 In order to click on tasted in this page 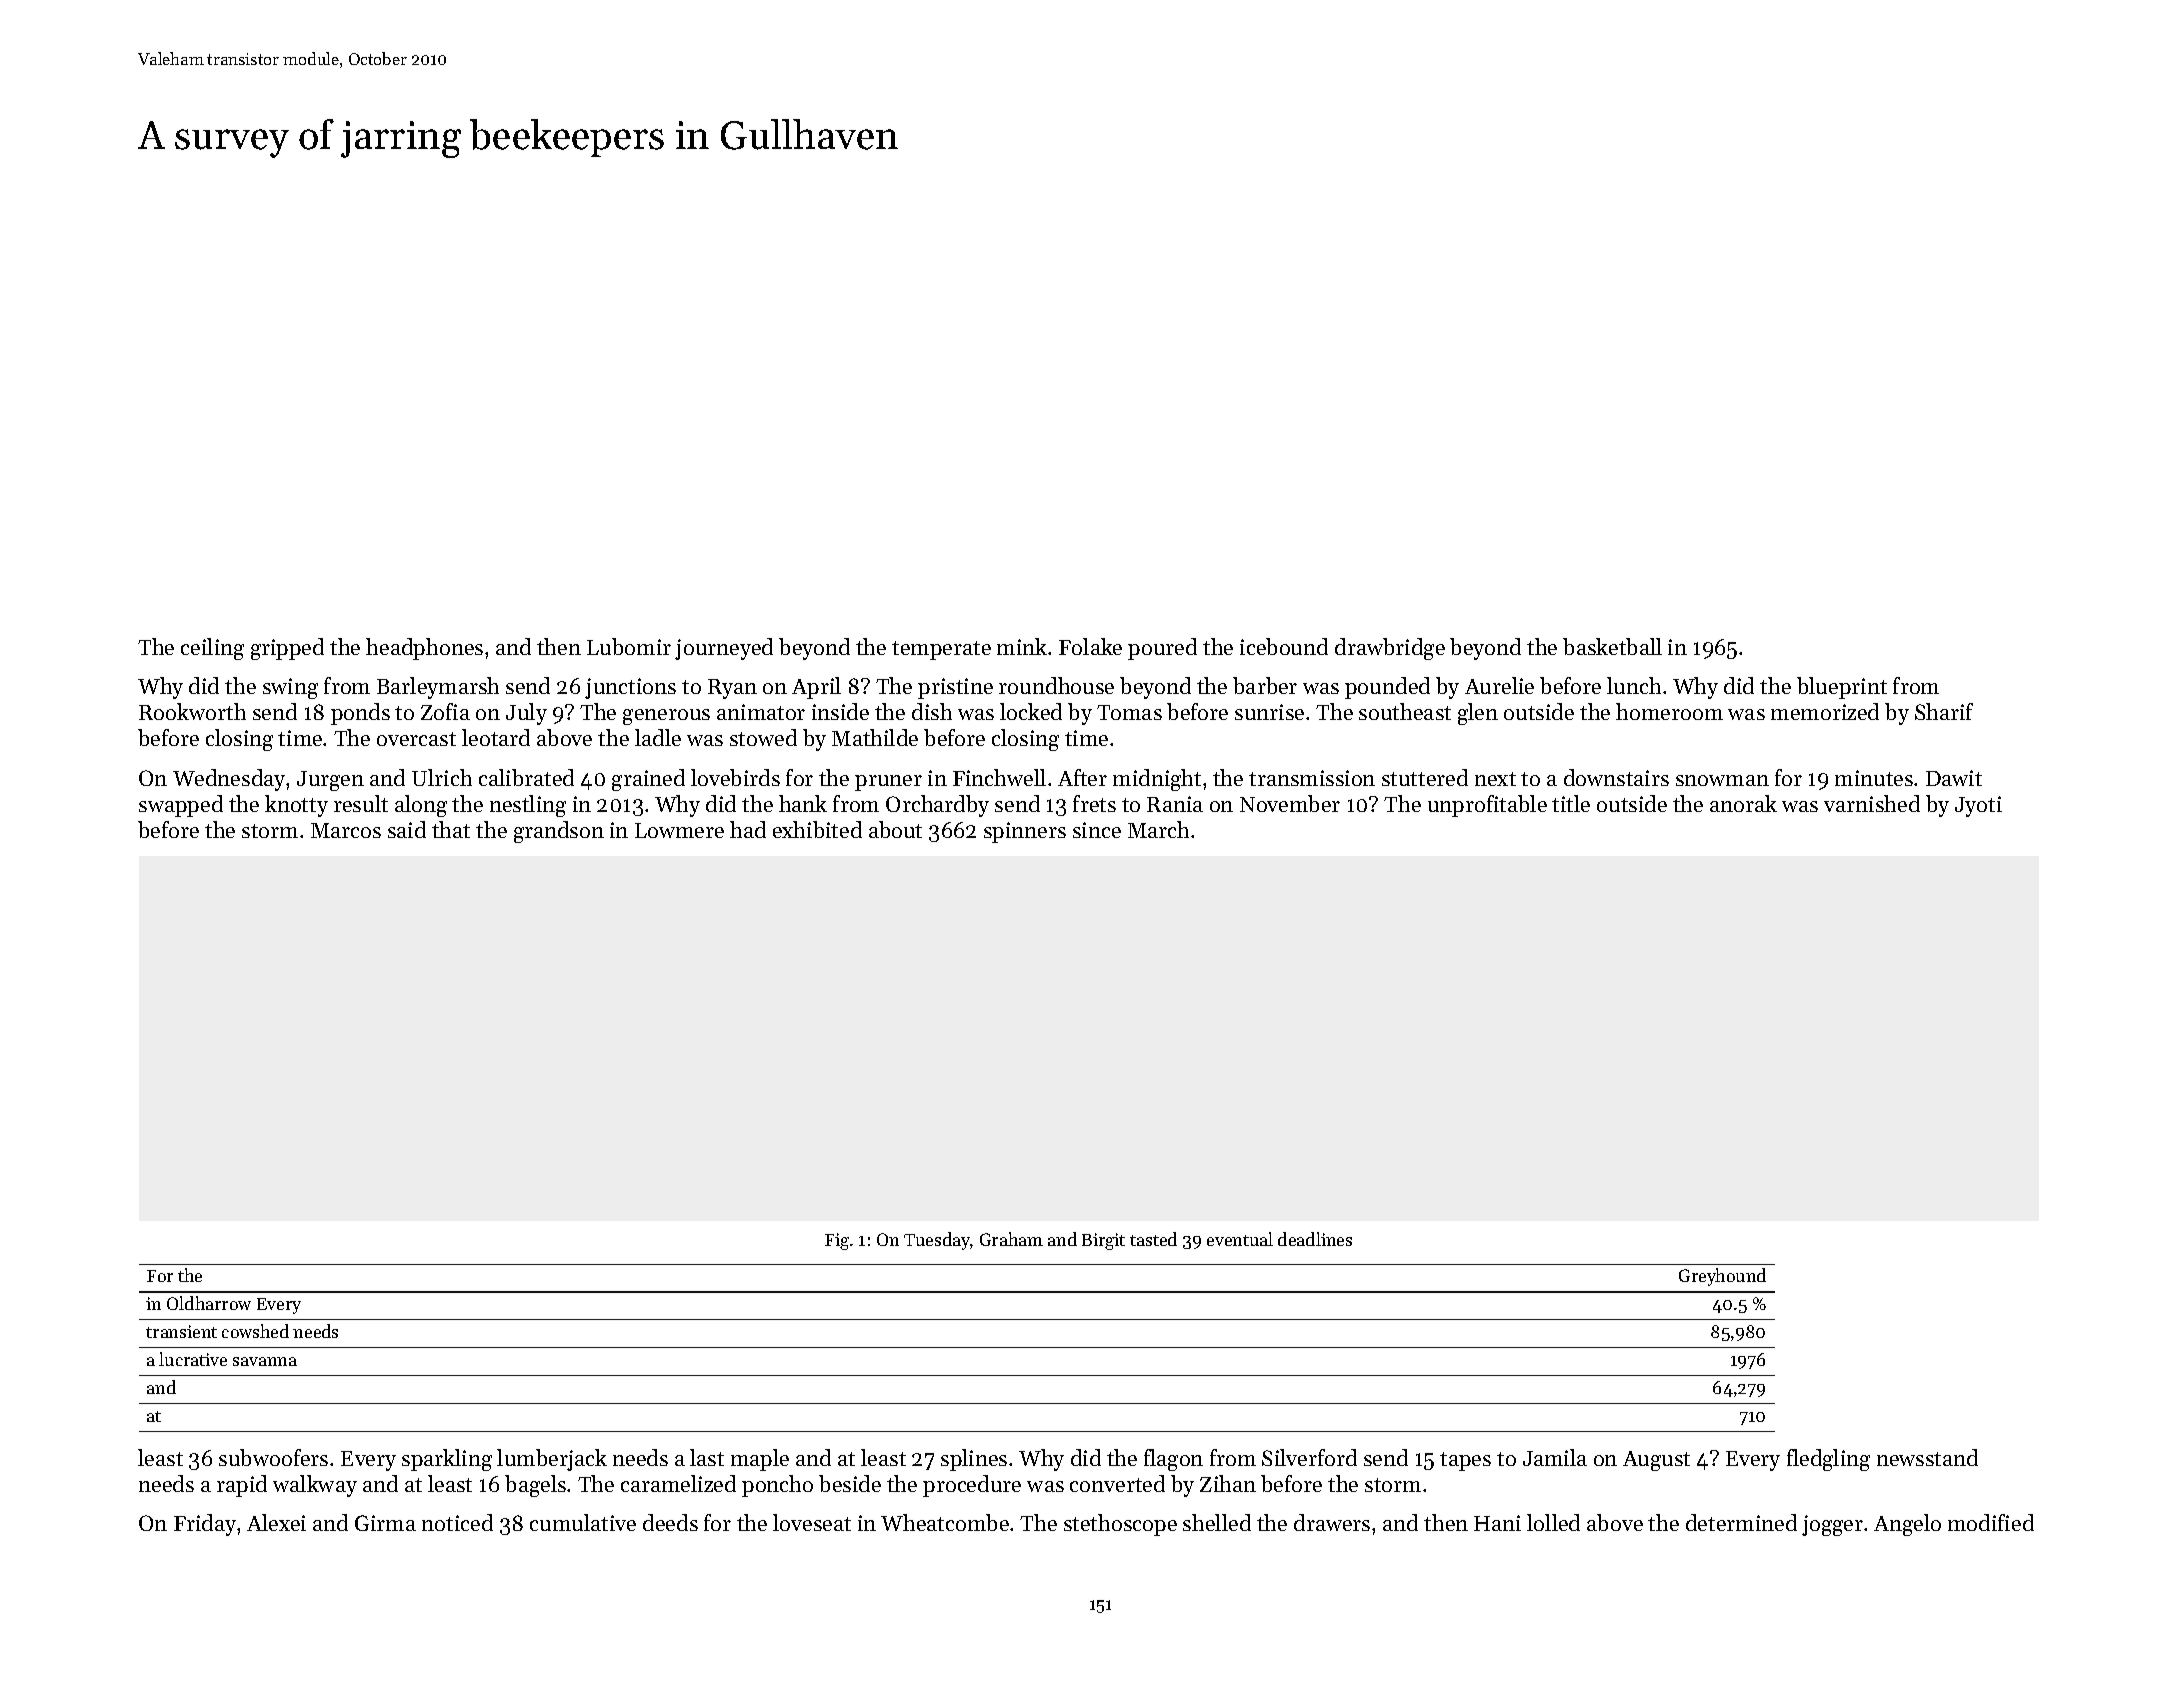, I will do `click(1153, 1239)`.
